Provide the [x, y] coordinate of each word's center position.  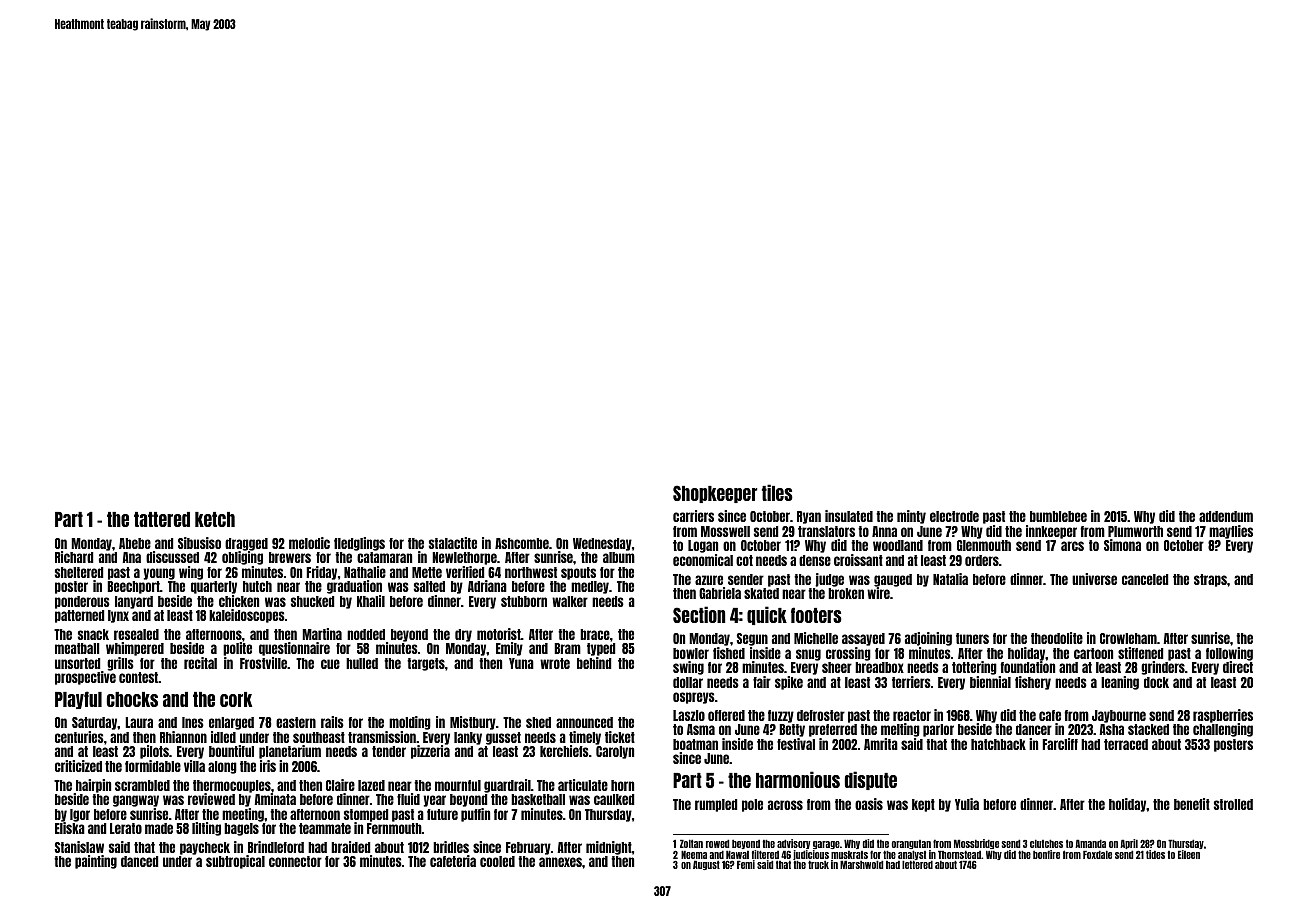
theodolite [1057, 638]
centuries [79, 737]
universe [1094, 579]
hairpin [93, 786]
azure [709, 580]
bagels [241, 829]
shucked [312, 601]
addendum [1226, 516]
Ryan [809, 517]
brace [595, 634]
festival [796, 744]
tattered [162, 519]
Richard [74, 557]
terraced [1126, 744]
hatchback [998, 744]
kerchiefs [564, 751]
